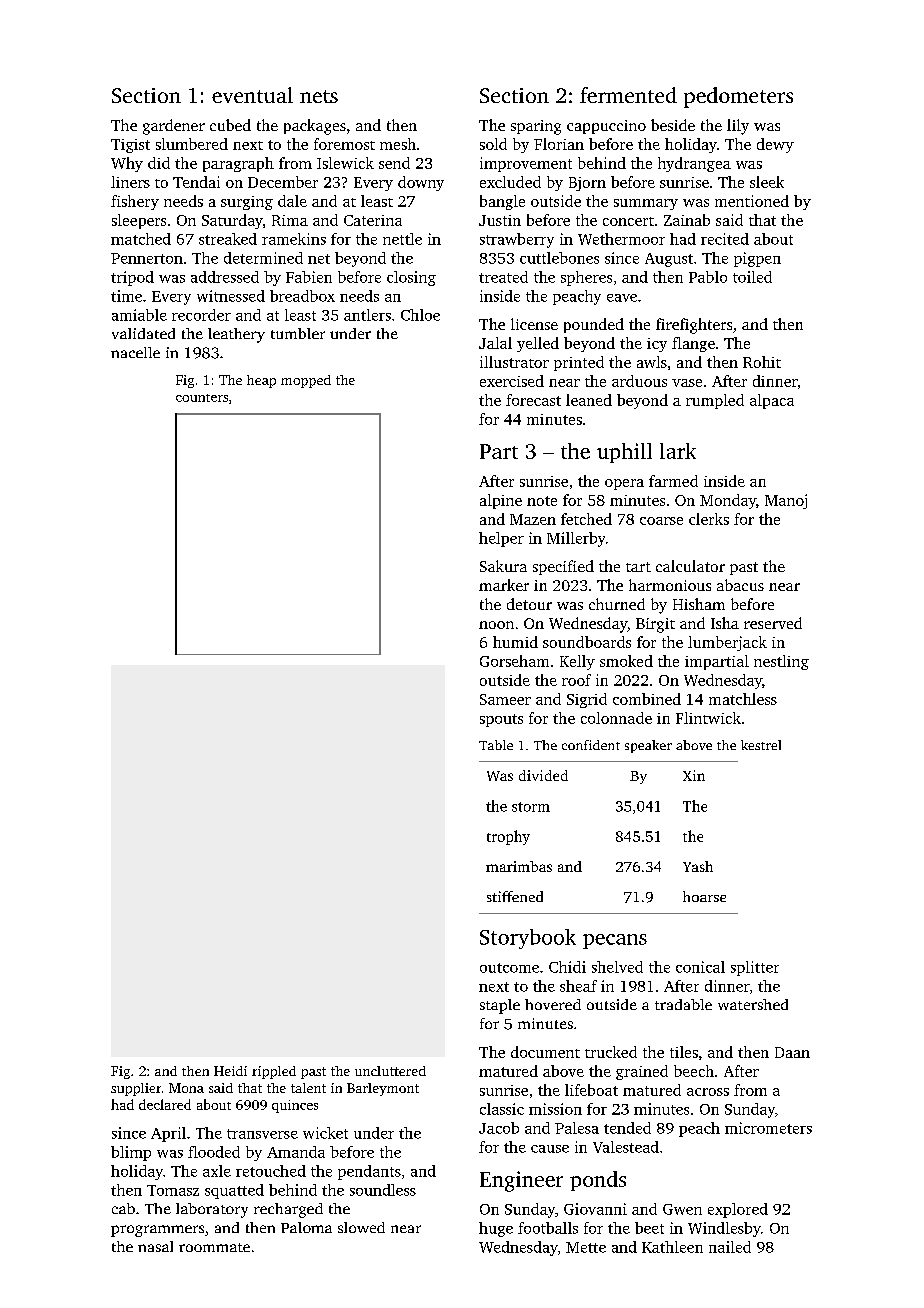  I want to click on gardener, so click(174, 127).
